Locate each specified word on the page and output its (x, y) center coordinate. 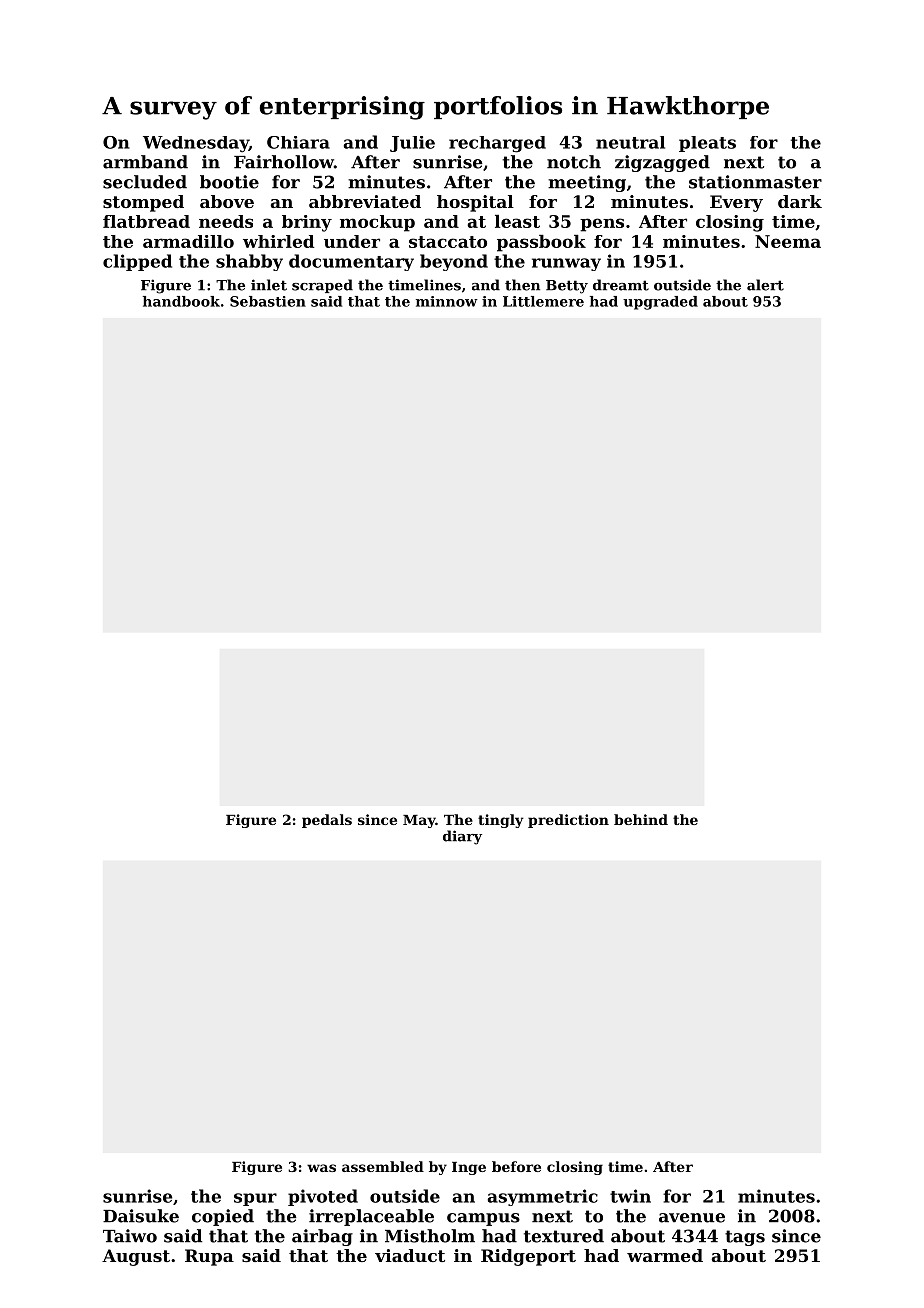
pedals (327, 821)
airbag (322, 1237)
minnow (447, 301)
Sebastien (268, 301)
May (419, 821)
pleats (707, 144)
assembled (383, 1166)
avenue (692, 1218)
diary (462, 837)
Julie (412, 144)
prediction (568, 821)
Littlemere (543, 301)
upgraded (660, 303)
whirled (278, 241)
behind (641, 819)
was (321, 1168)
